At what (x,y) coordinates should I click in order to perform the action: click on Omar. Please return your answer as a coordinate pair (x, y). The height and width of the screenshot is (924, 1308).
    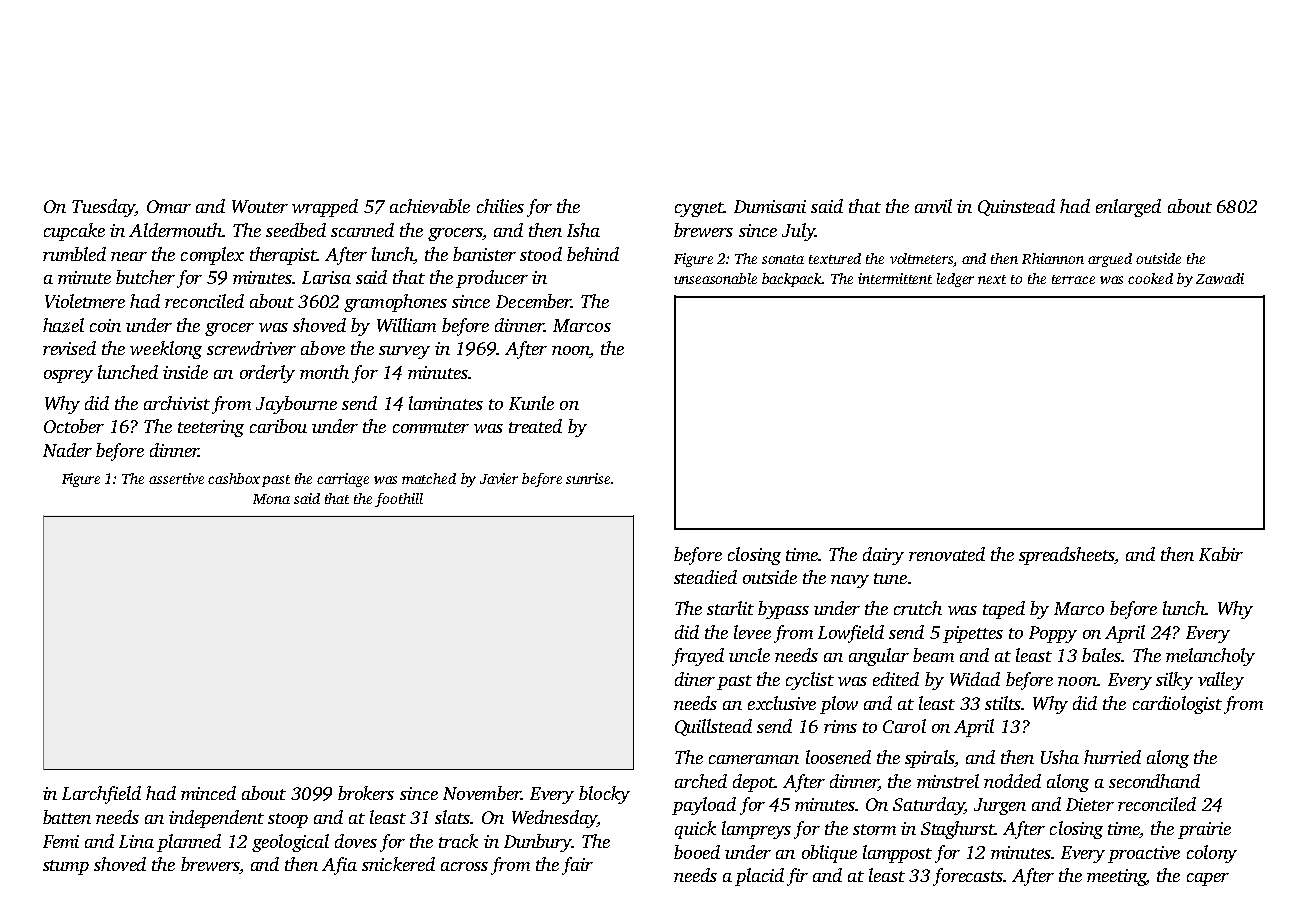
    Looking at the image, I should click on (169, 206).
